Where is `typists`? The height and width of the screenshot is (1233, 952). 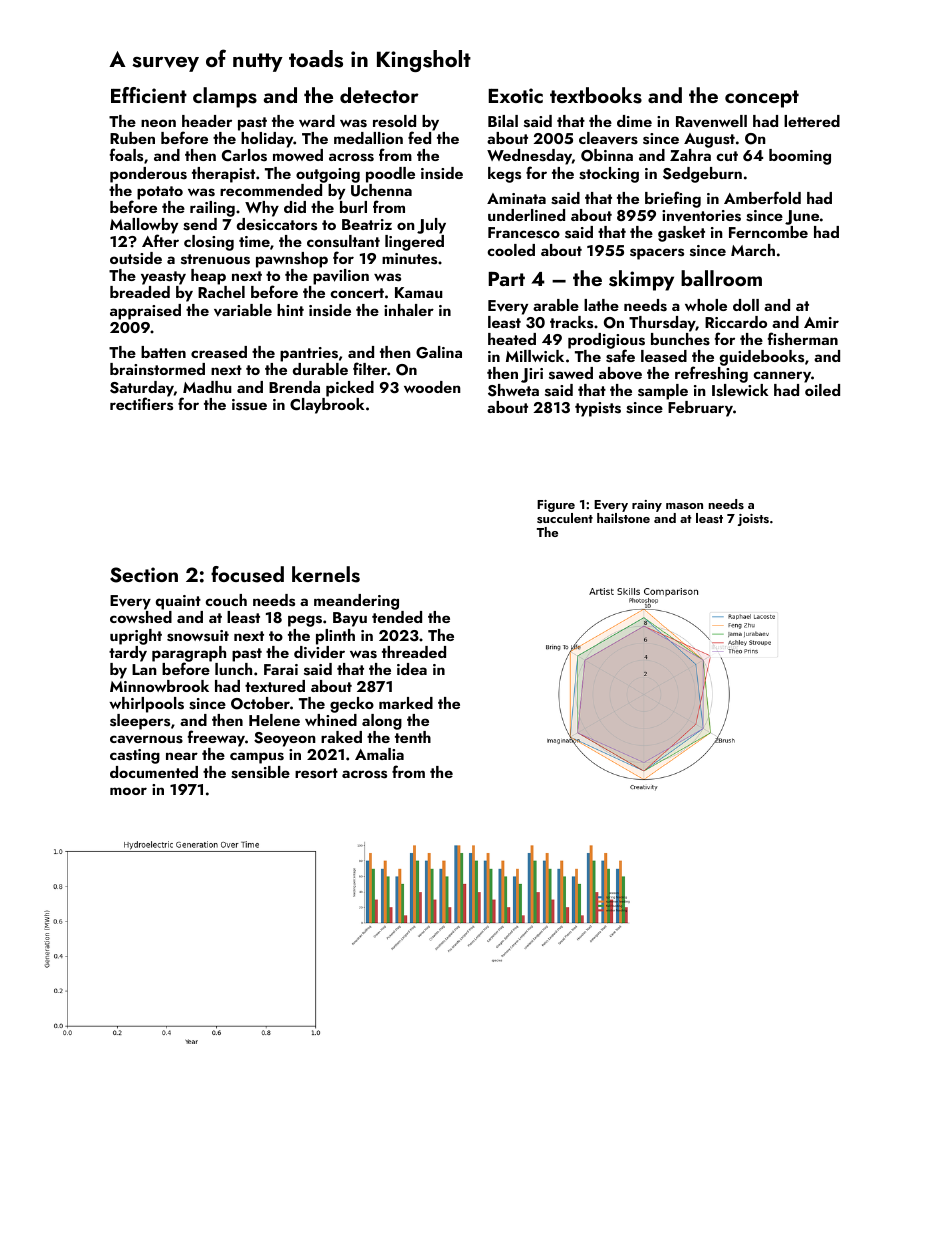 typists is located at coordinates (598, 409).
